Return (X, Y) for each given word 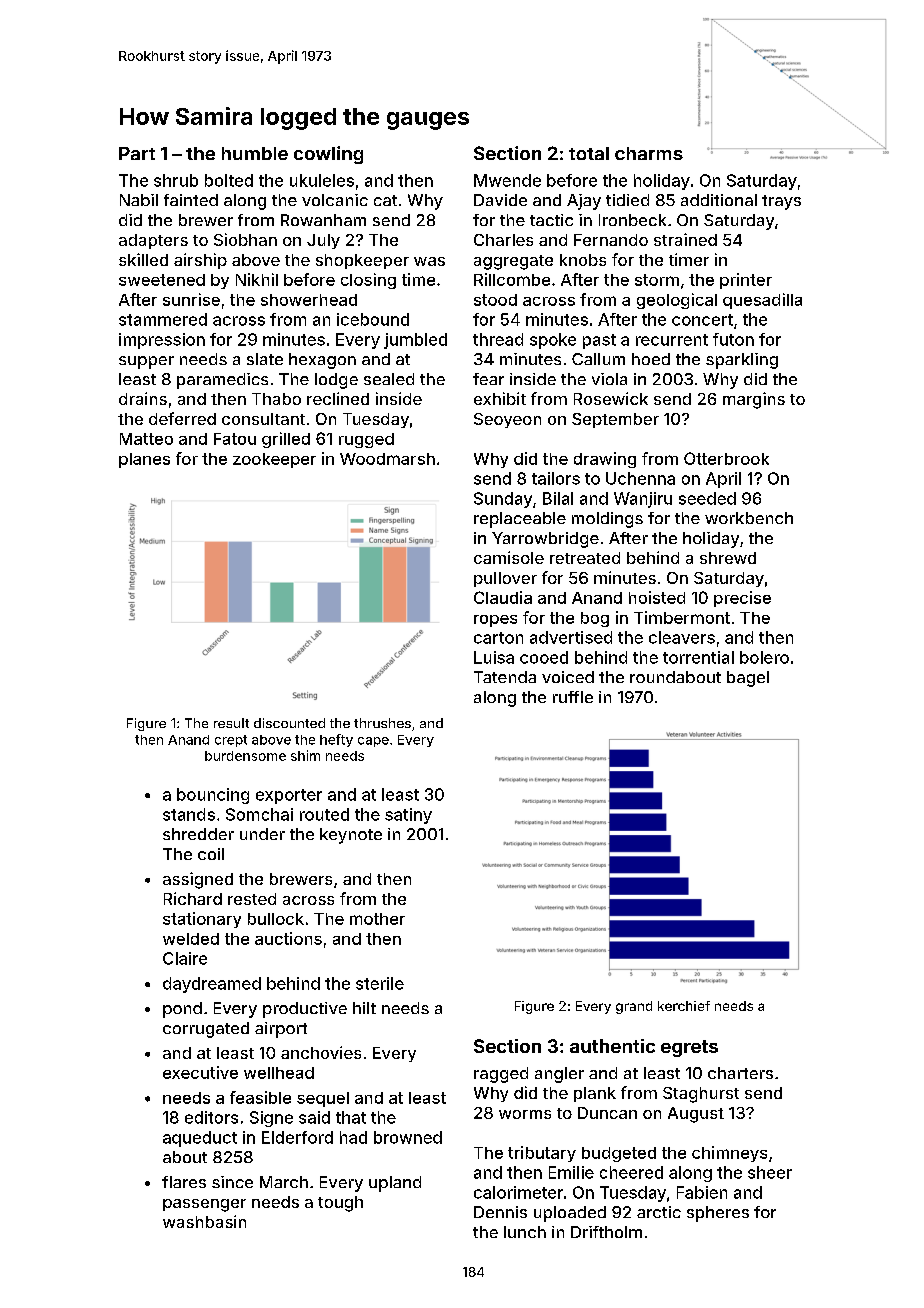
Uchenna (640, 478)
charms (649, 153)
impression (162, 341)
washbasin (204, 1221)
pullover (505, 579)
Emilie (571, 1172)
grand (634, 1007)
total (589, 153)
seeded (707, 498)
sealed (389, 379)
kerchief (684, 1006)
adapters (153, 241)
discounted (289, 723)
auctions (288, 938)
